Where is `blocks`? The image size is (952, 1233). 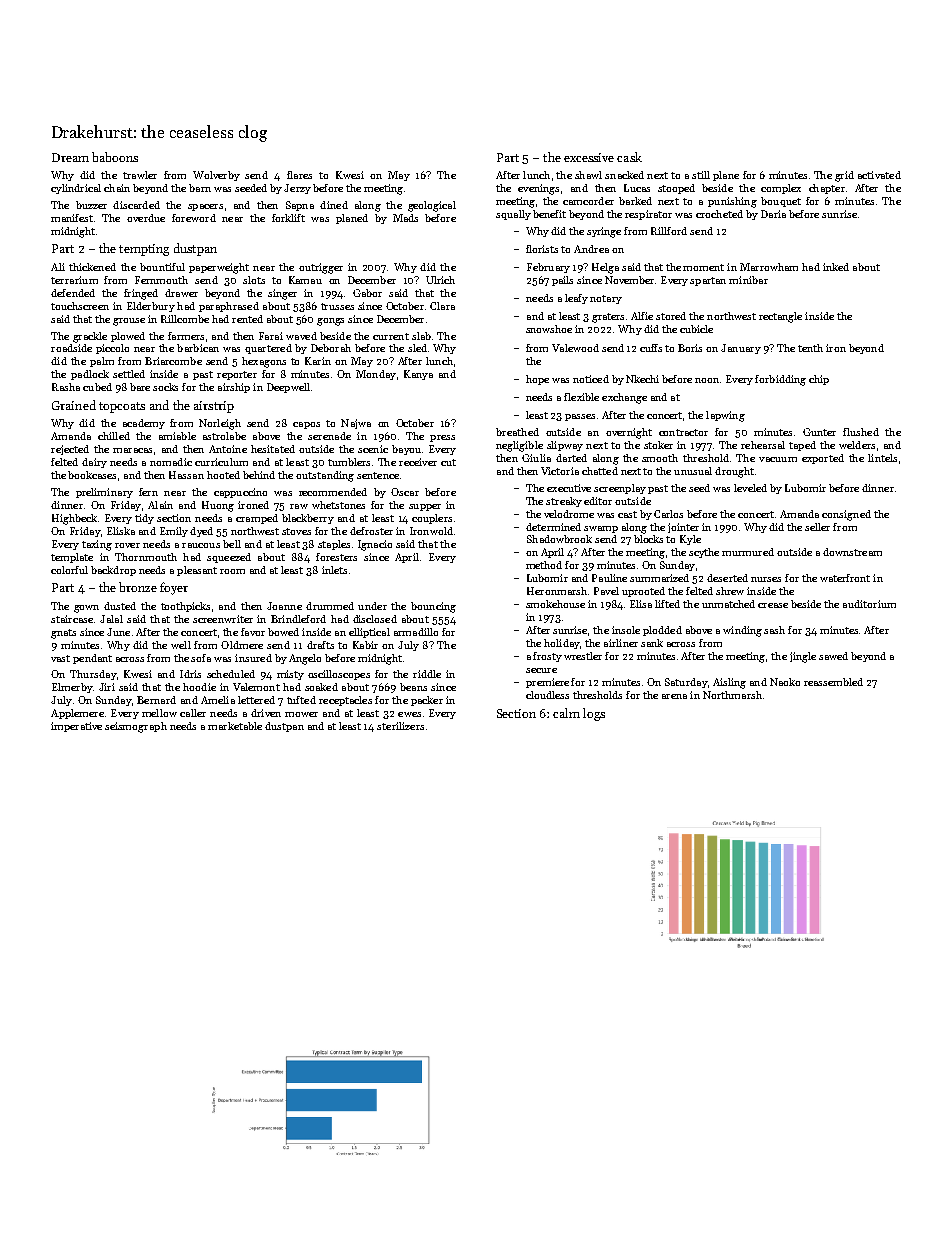 blocks is located at coordinates (648, 539).
